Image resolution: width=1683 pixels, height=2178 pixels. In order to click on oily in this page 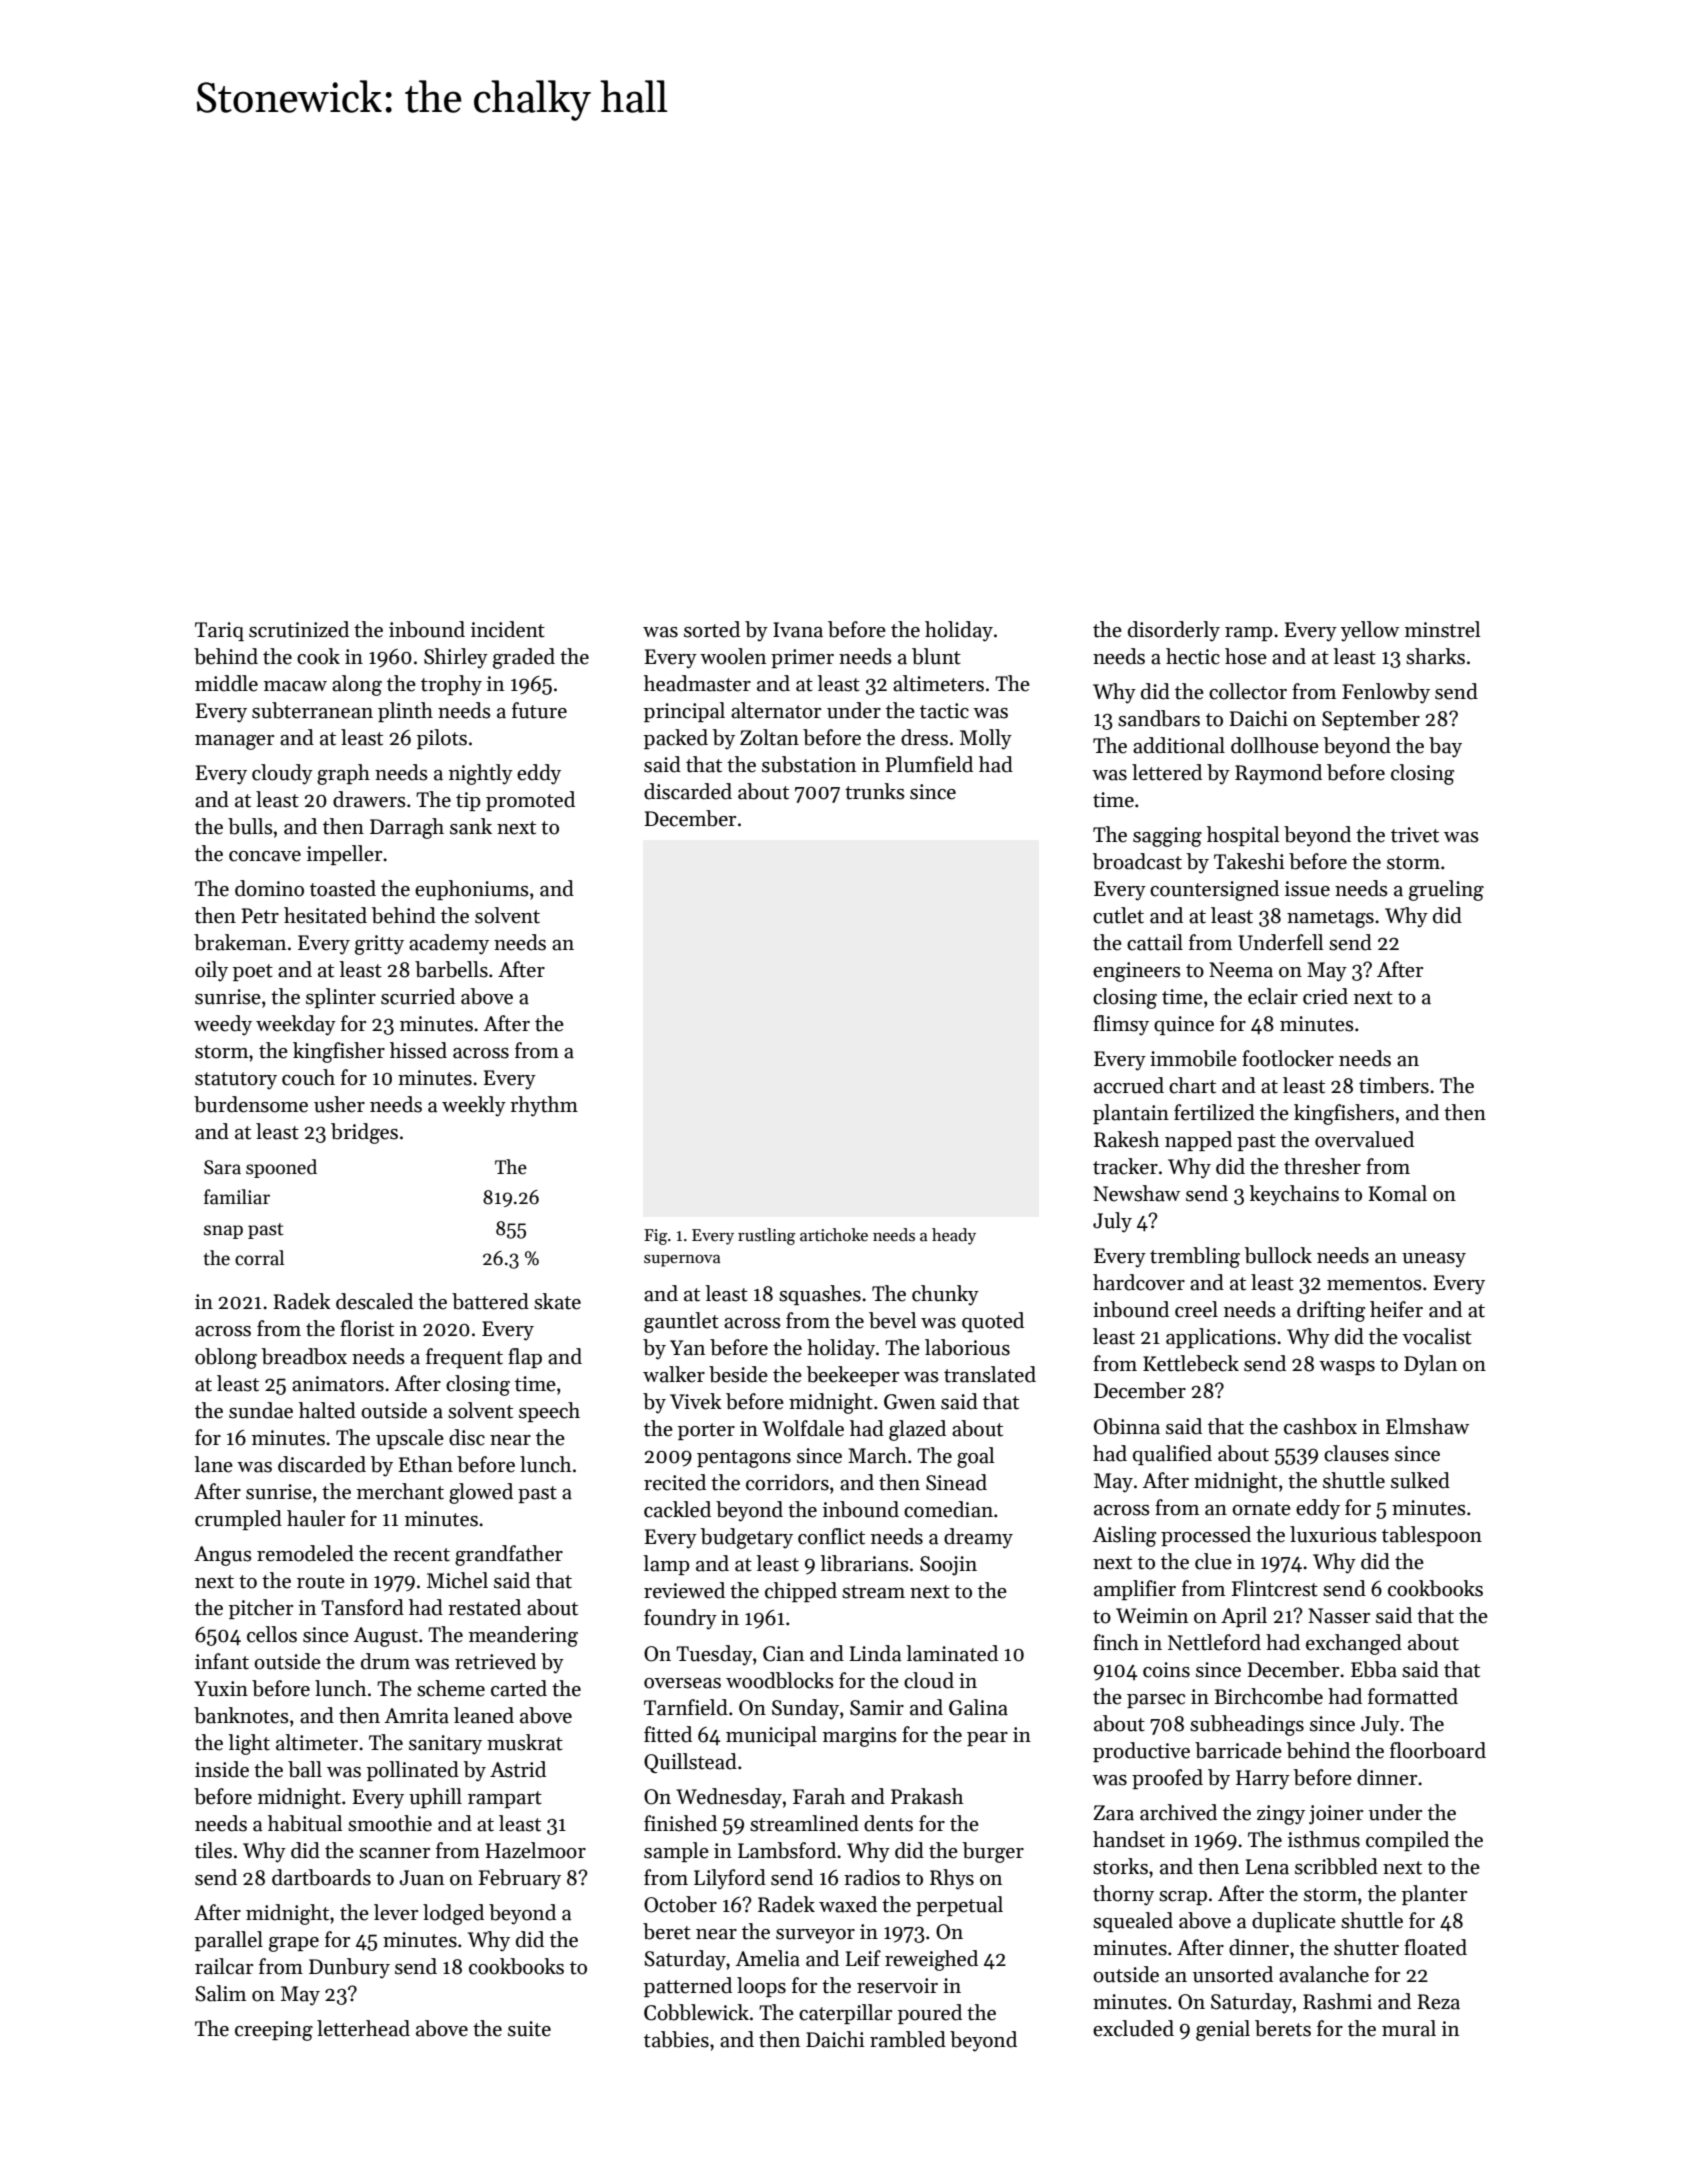, I will do `click(211, 971)`.
